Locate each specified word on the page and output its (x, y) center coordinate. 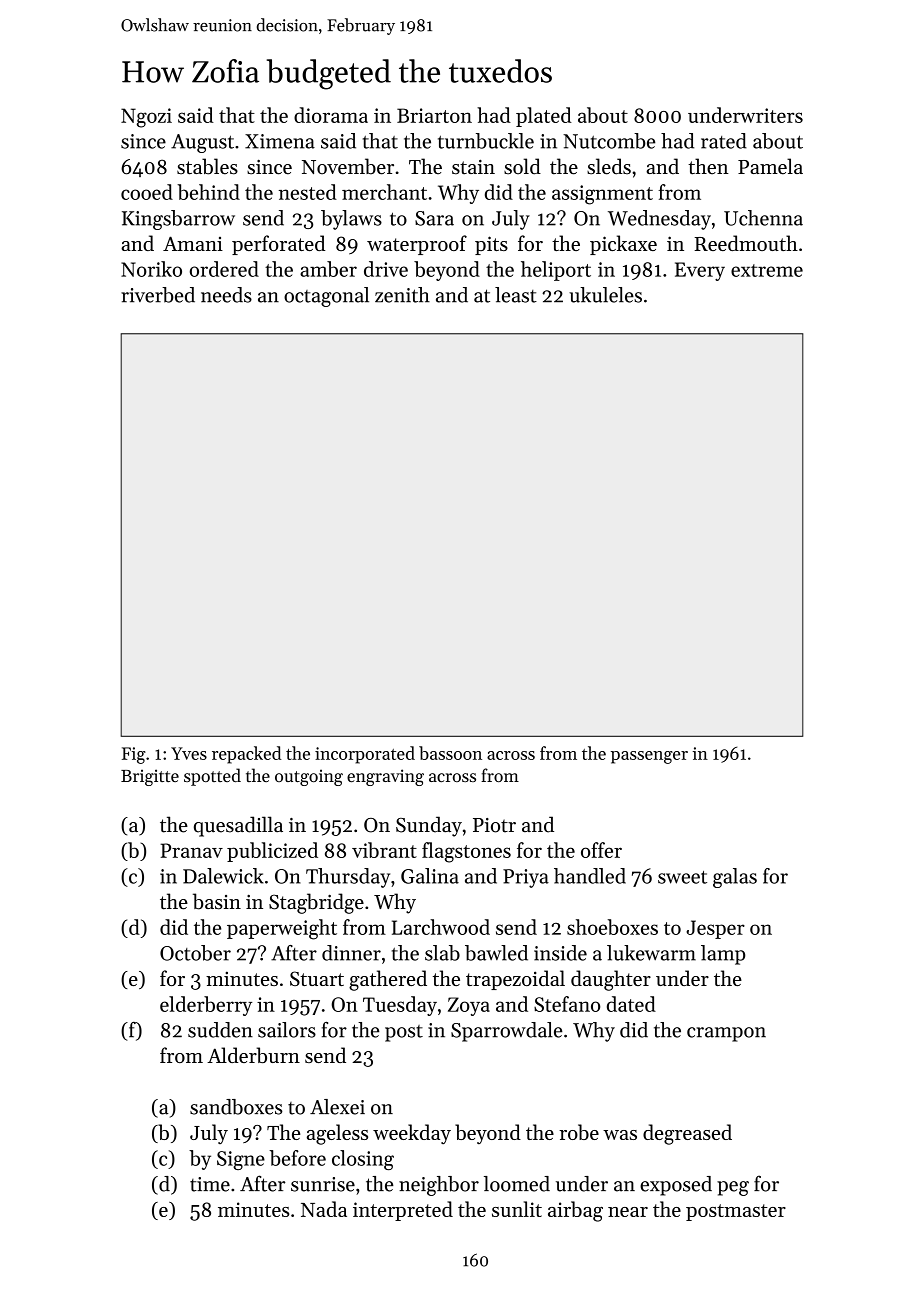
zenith (402, 295)
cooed (147, 192)
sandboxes (236, 1107)
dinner (351, 953)
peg (733, 1188)
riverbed (158, 295)
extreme (767, 270)
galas (735, 878)
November (348, 166)
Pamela (770, 166)
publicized (272, 852)
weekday (412, 1134)
